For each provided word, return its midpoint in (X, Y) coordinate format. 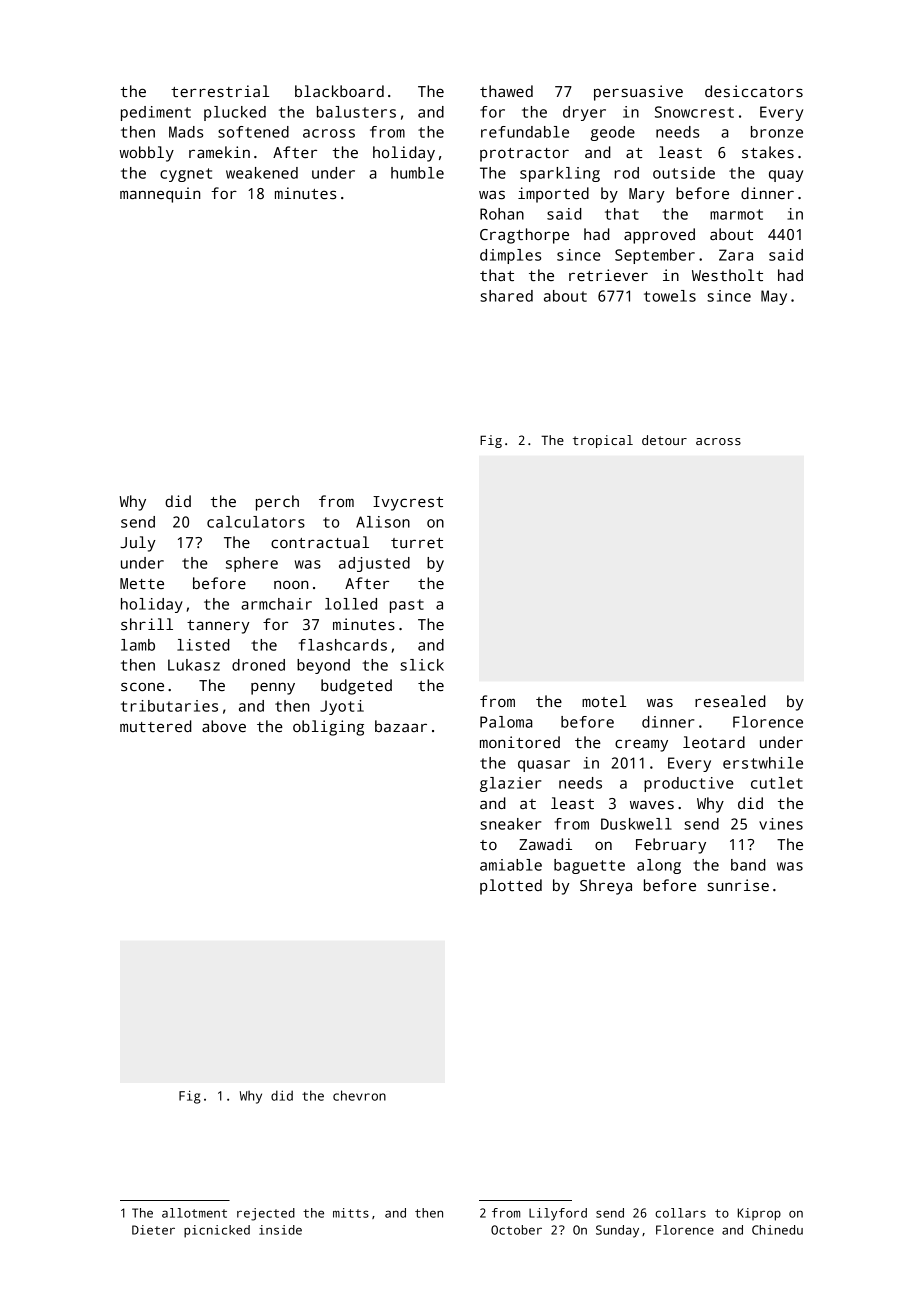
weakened (262, 173)
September (655, 256)
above (224, 726)
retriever (608, 275)
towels (670, 296)
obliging (328, 728)
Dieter (153, 1230)
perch (277, 503)
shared (506, 296)
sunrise (738, 885)
